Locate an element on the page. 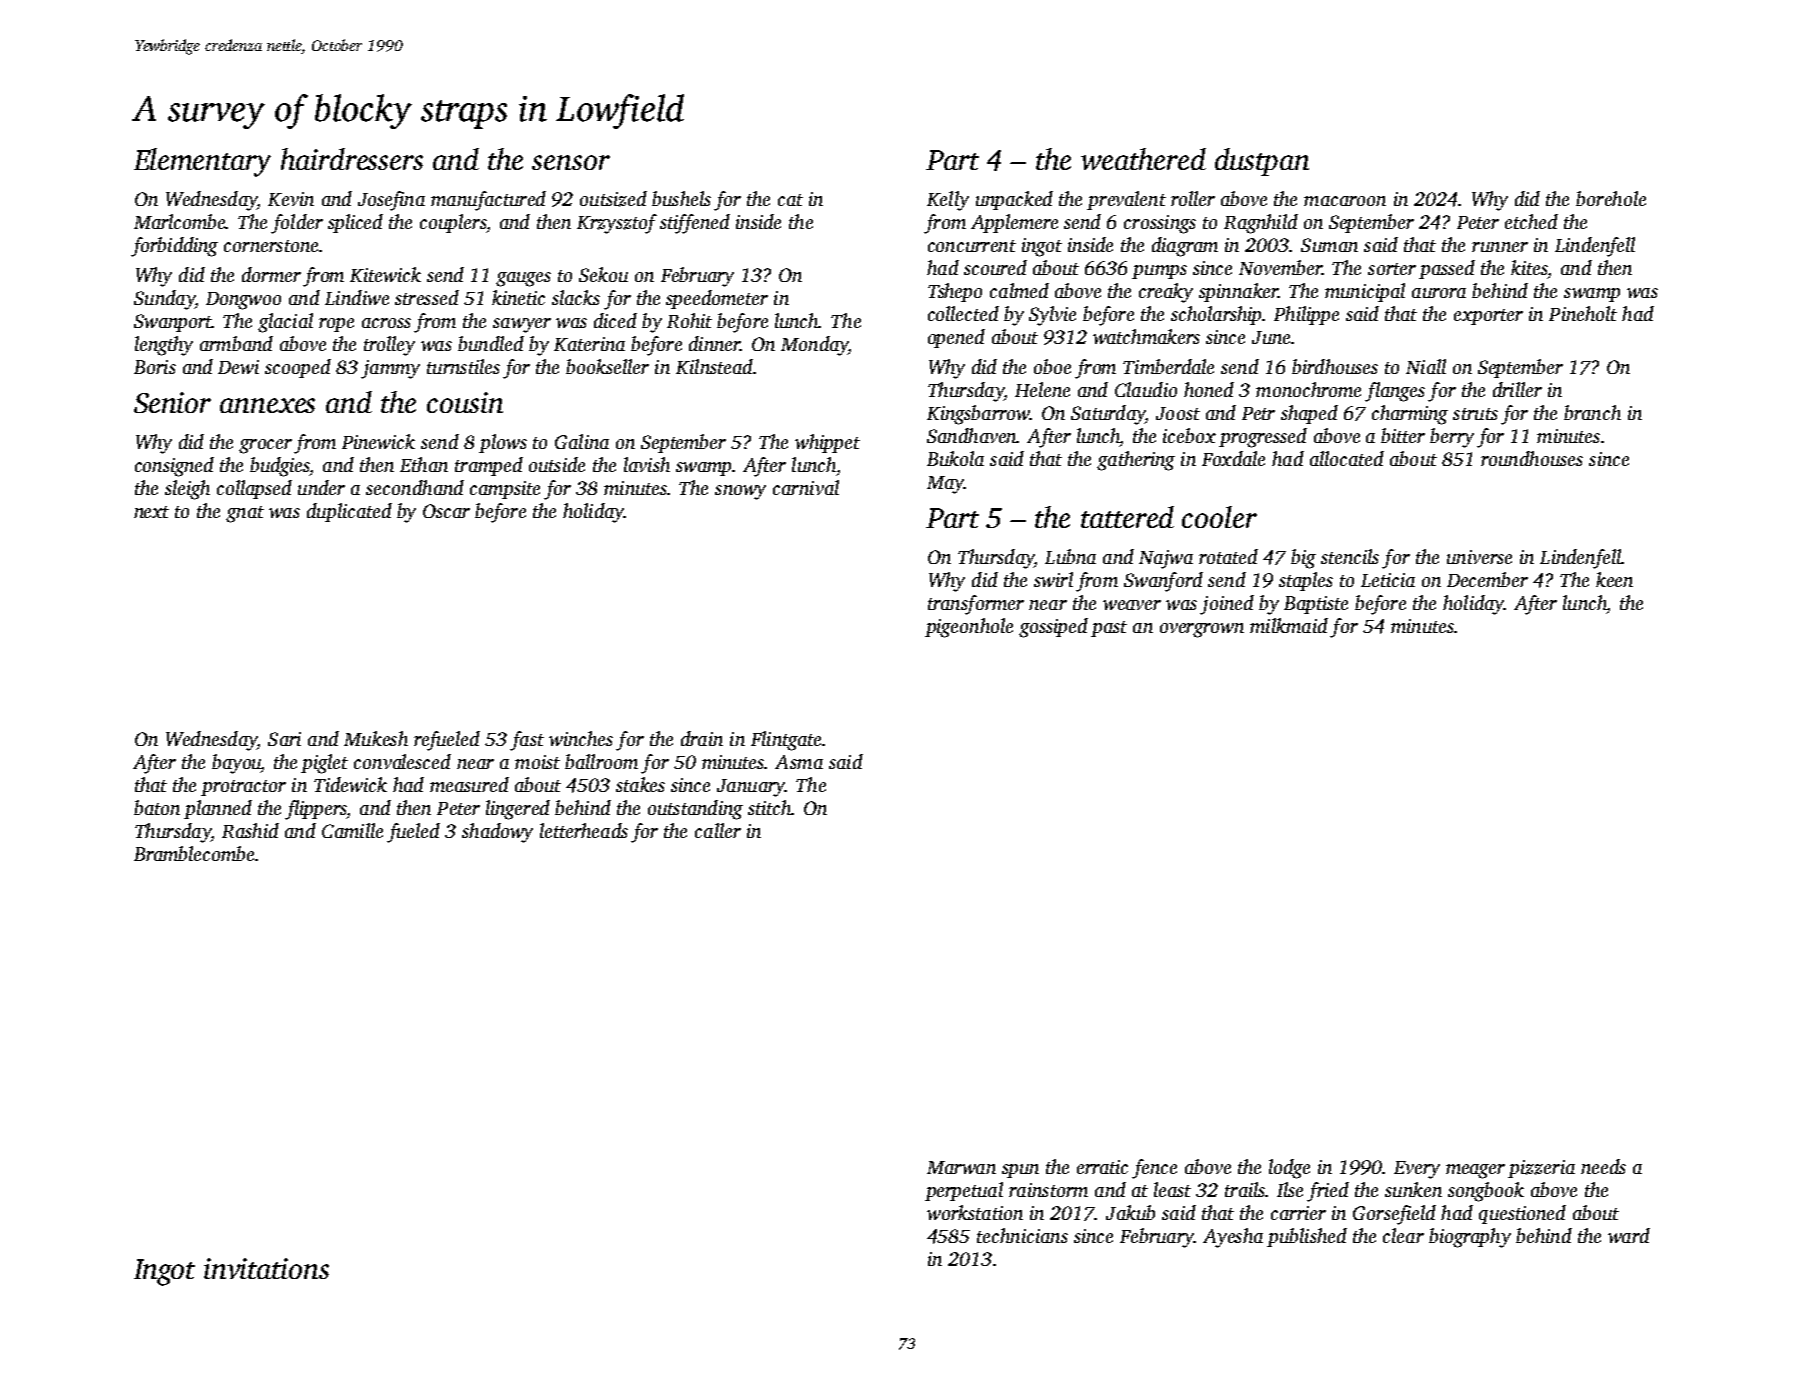  December is located at coordinates (1487, 579).
